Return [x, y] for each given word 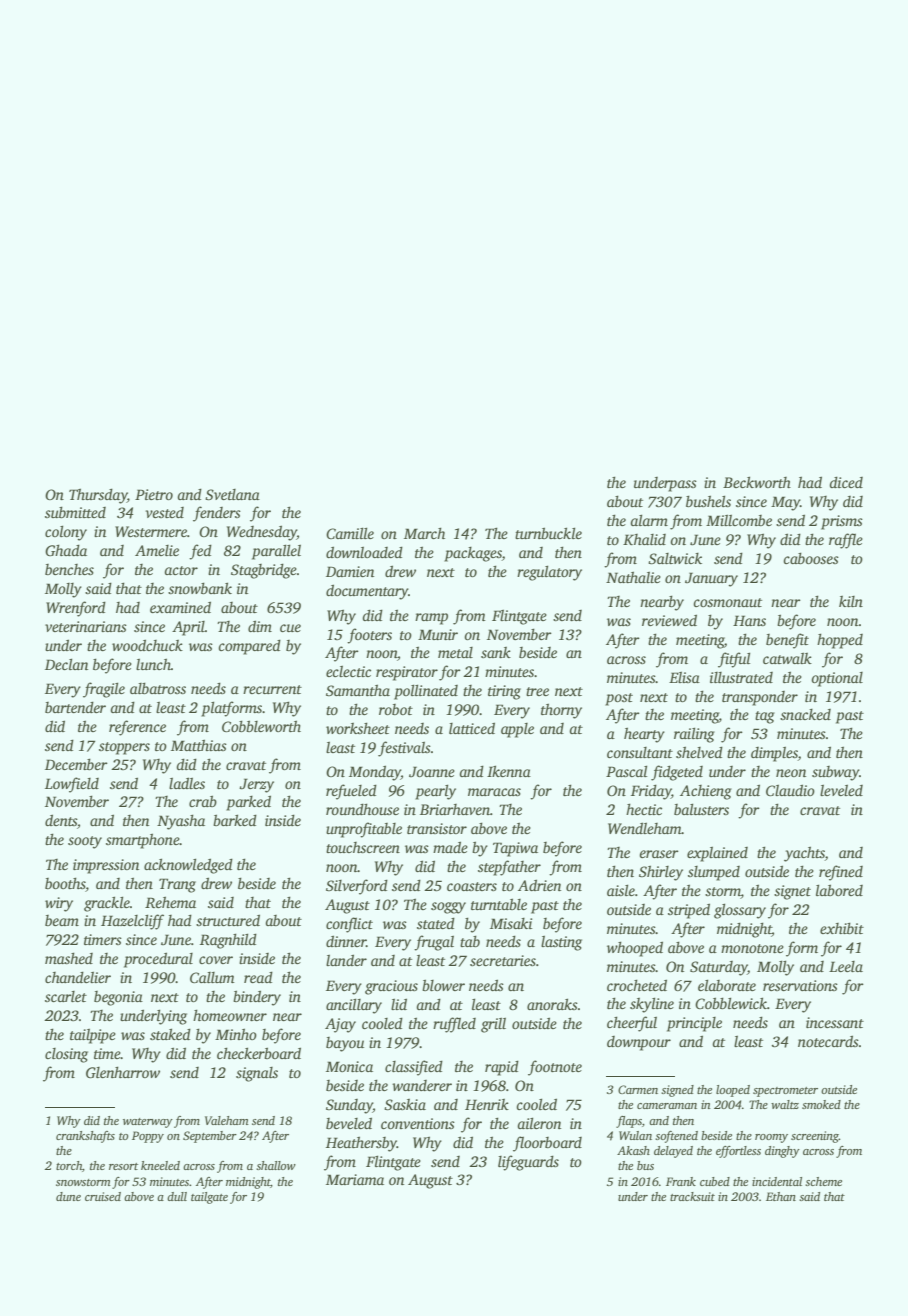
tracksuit [692, 1196]
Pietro [154, 494]
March [424, 533]
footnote [555, 1068]
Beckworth [757, 482]
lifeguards [528, 1163]
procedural [158, 960]
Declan [66, 664]
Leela [846, 966]
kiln [851, 601]
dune [68, 1196]
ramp [431, 619]
